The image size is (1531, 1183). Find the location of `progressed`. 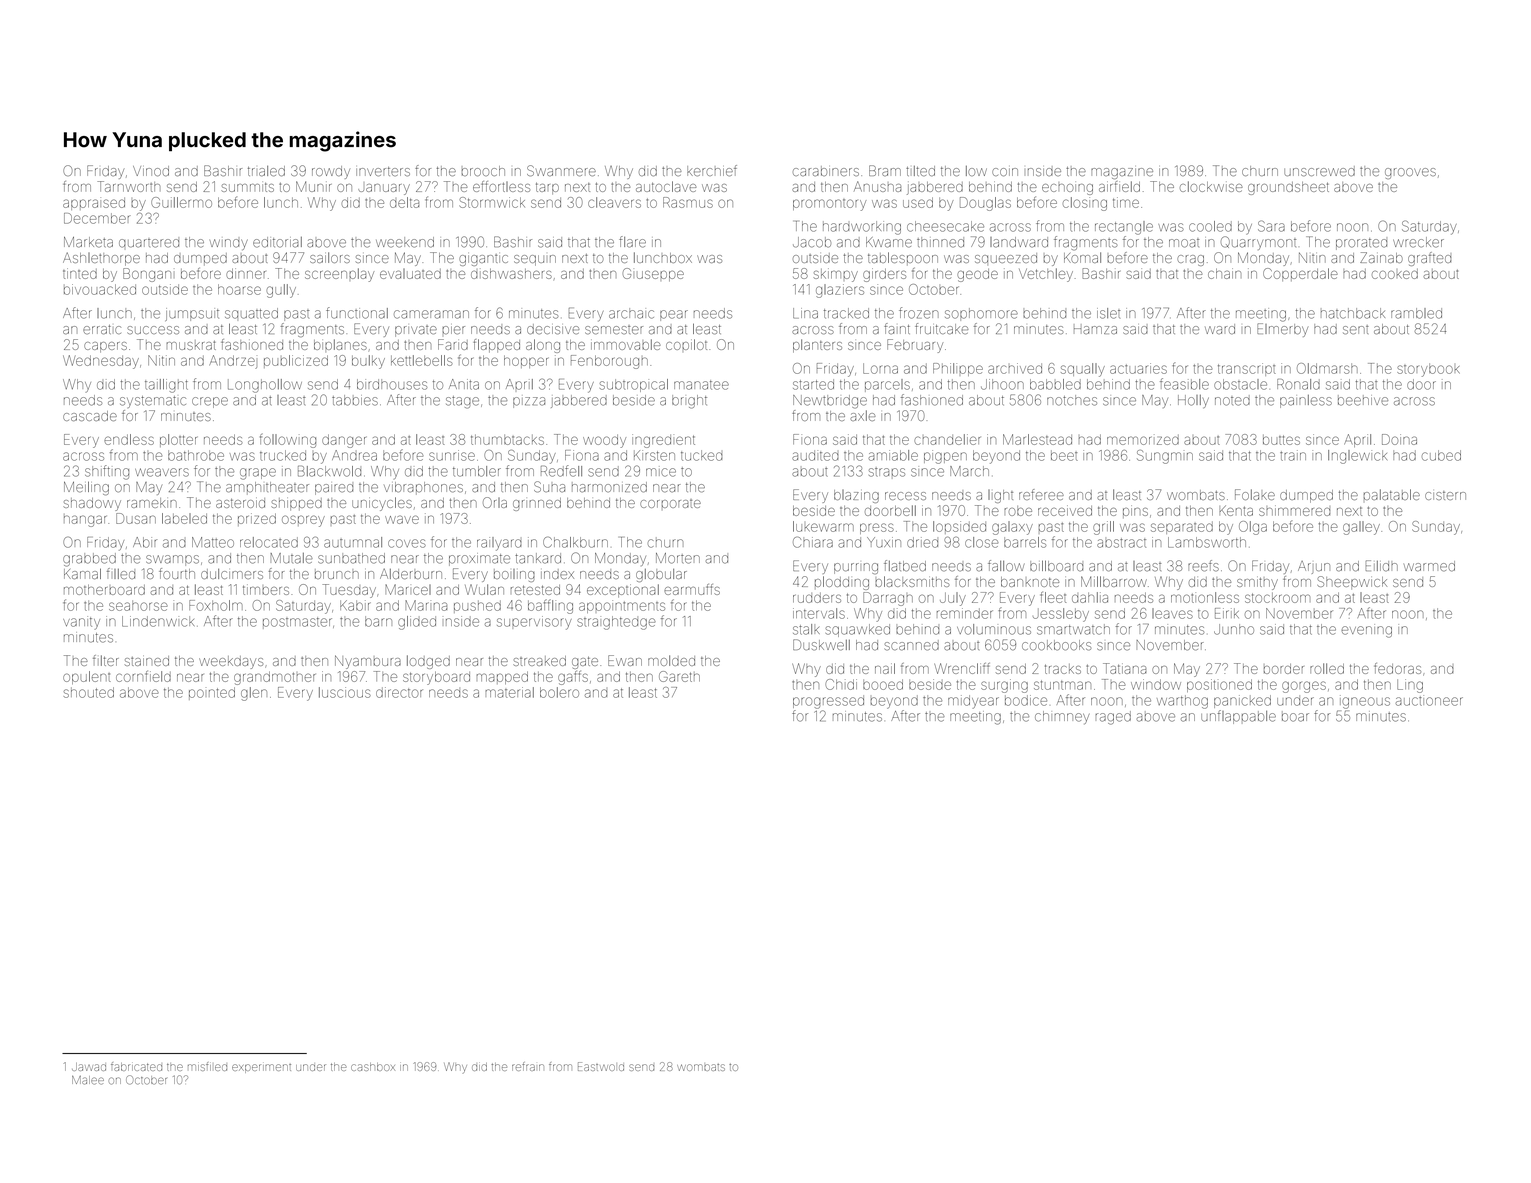

progressed is located at coordinates (828, 702).
